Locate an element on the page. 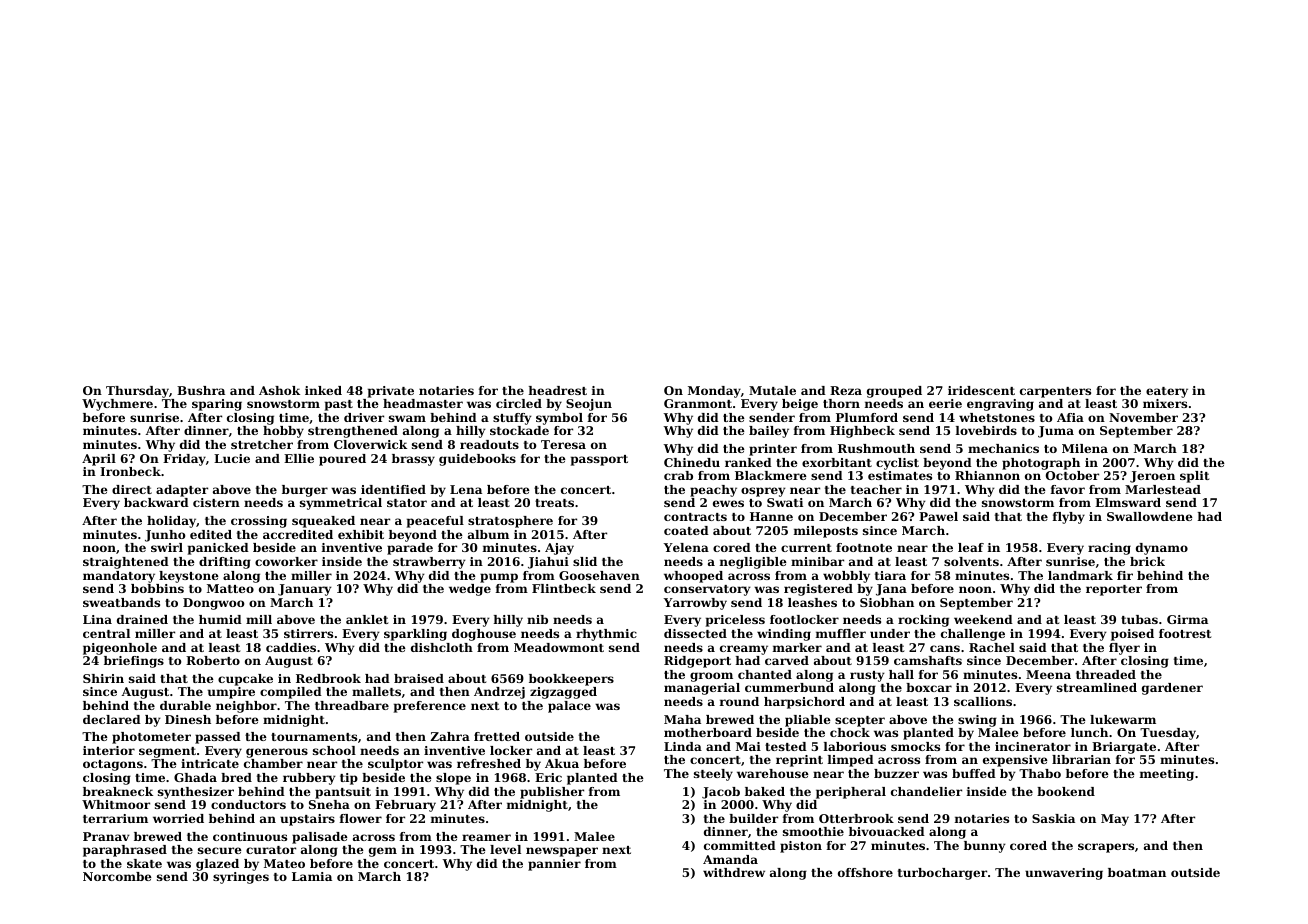 This page has width=1308, height=924. circled is located at coordinates (519, 403).
